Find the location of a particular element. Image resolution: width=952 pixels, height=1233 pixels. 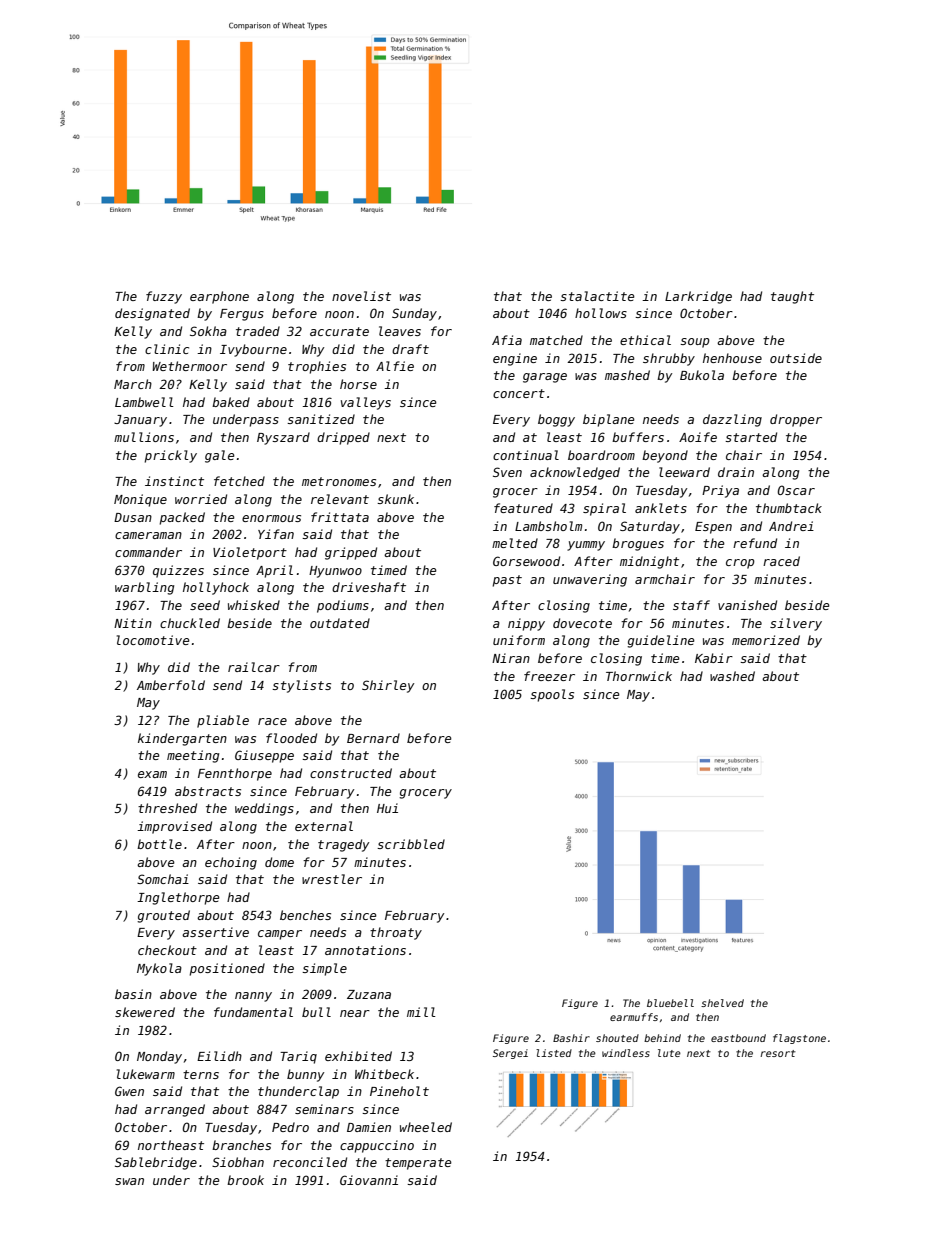

henhouse is located at coordinates (732, 358).
